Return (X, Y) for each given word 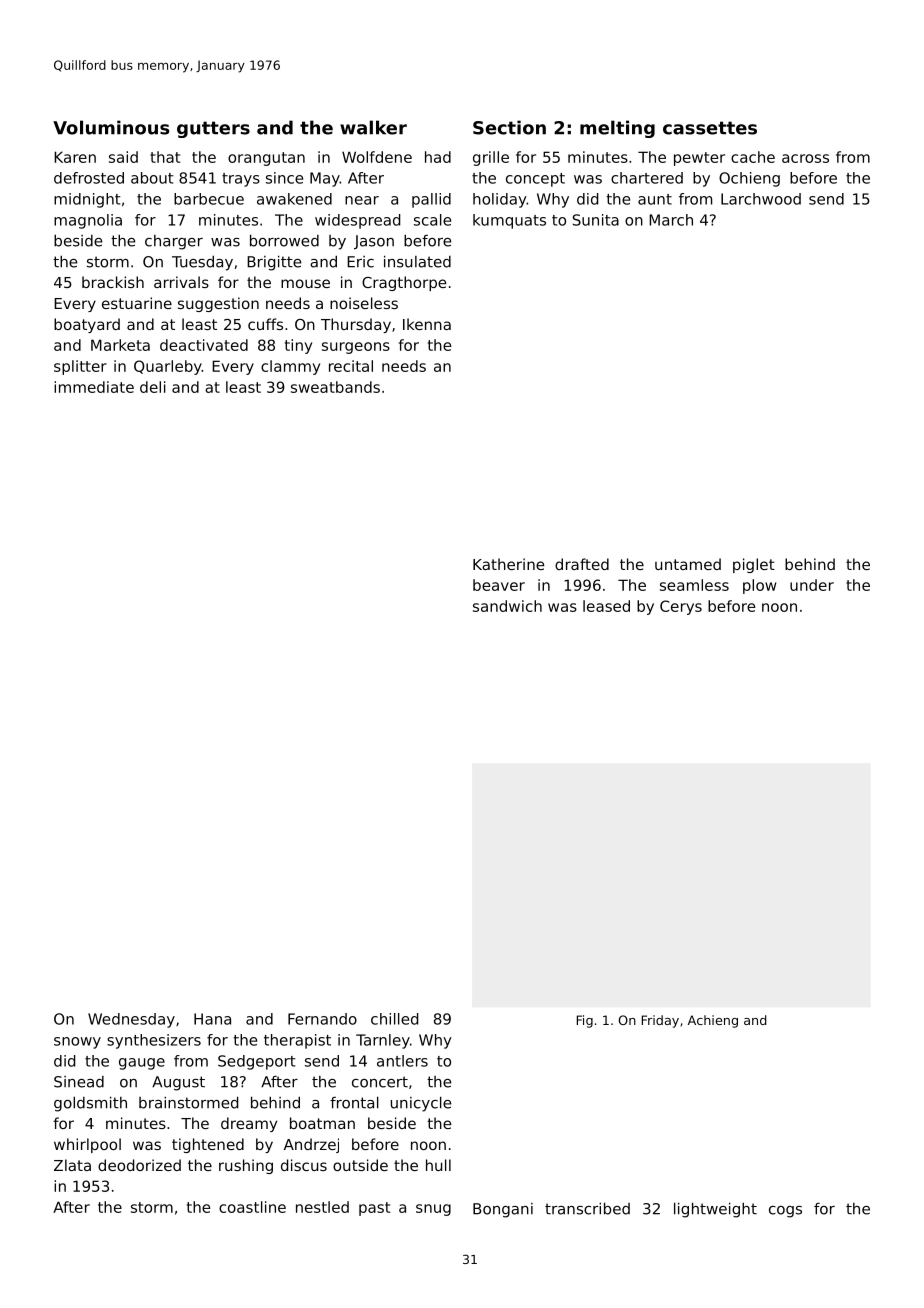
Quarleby (168, 367)
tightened (208, 1145)
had (438, 157)
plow (759, 586)
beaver (499, 585)
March (671, 220)
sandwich (507, 606)
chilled (394, 1019)
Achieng (713, 1021)
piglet (754, 565)
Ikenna (427, 324)
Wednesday (131, 1020)
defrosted (89, 178)
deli (153, 387)
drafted (582, 564)
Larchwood (761, 199)
